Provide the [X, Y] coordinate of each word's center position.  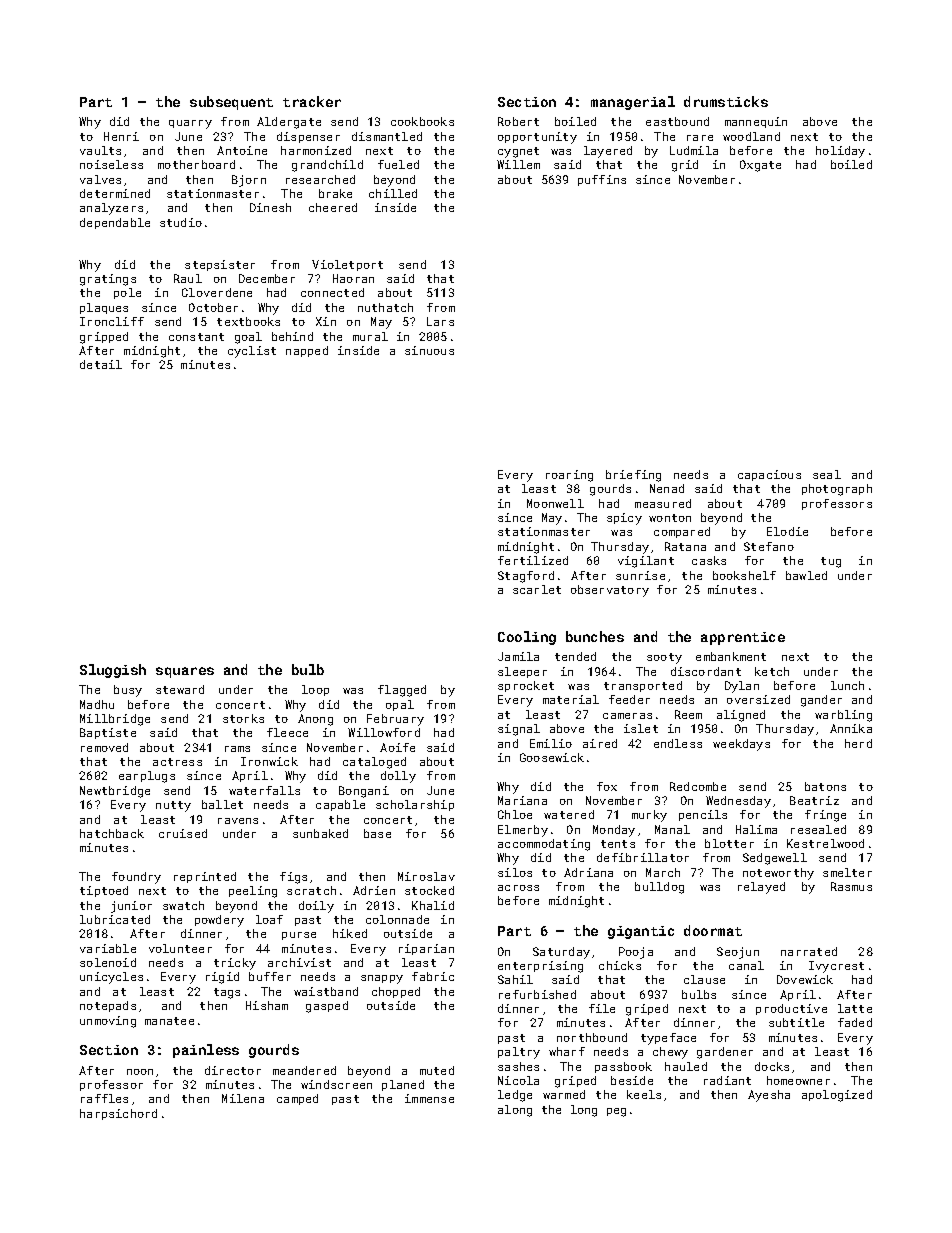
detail [101, 364]
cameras [627, 716]
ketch [772, 671]
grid [685, 166]
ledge [515, 1096]
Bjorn [249, 181]
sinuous [429, 350]
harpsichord [118, 1114]
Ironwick [269, 761]
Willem [518, 164]
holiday [840, 152]
